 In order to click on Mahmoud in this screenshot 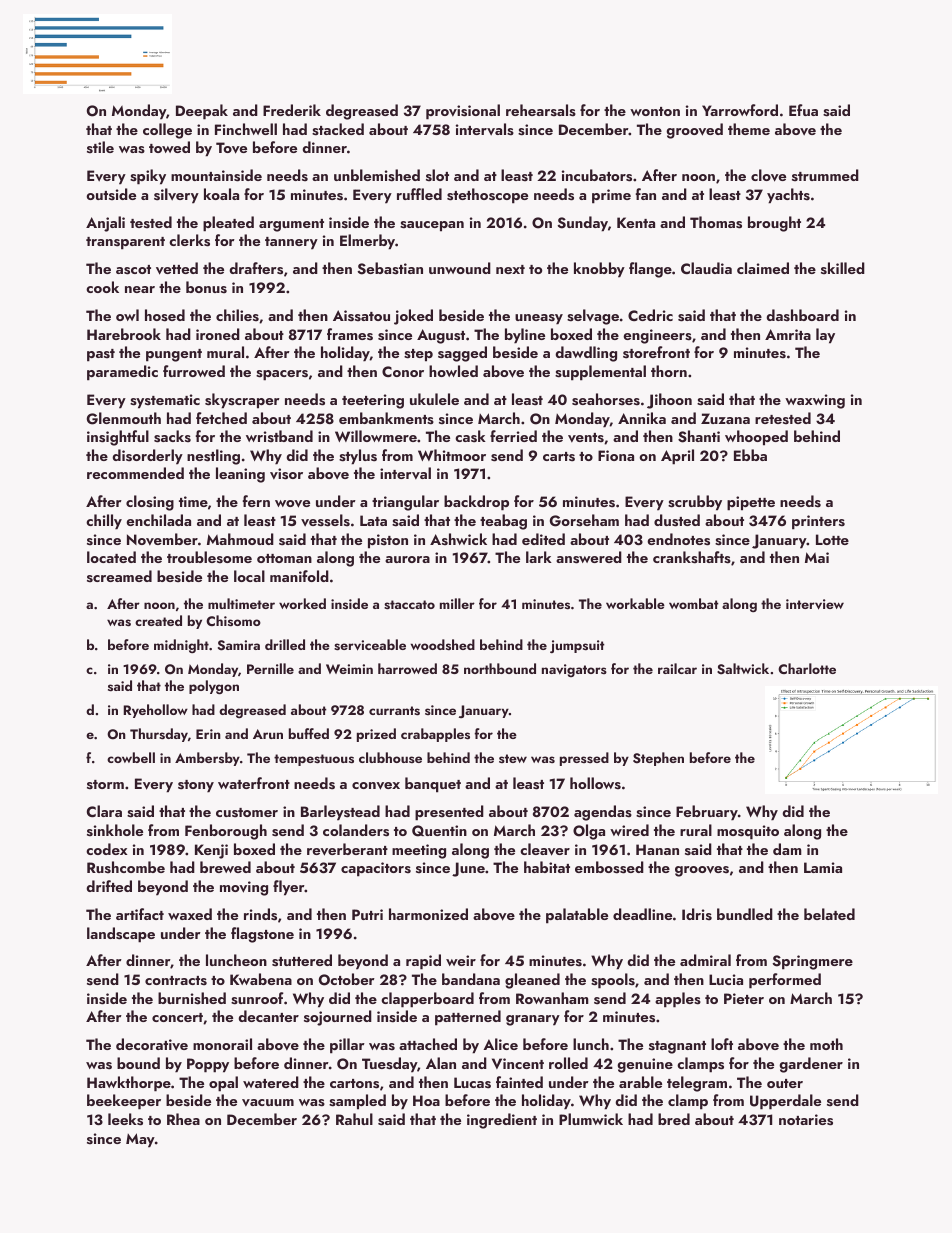, I will do `click(240, 539)`.
